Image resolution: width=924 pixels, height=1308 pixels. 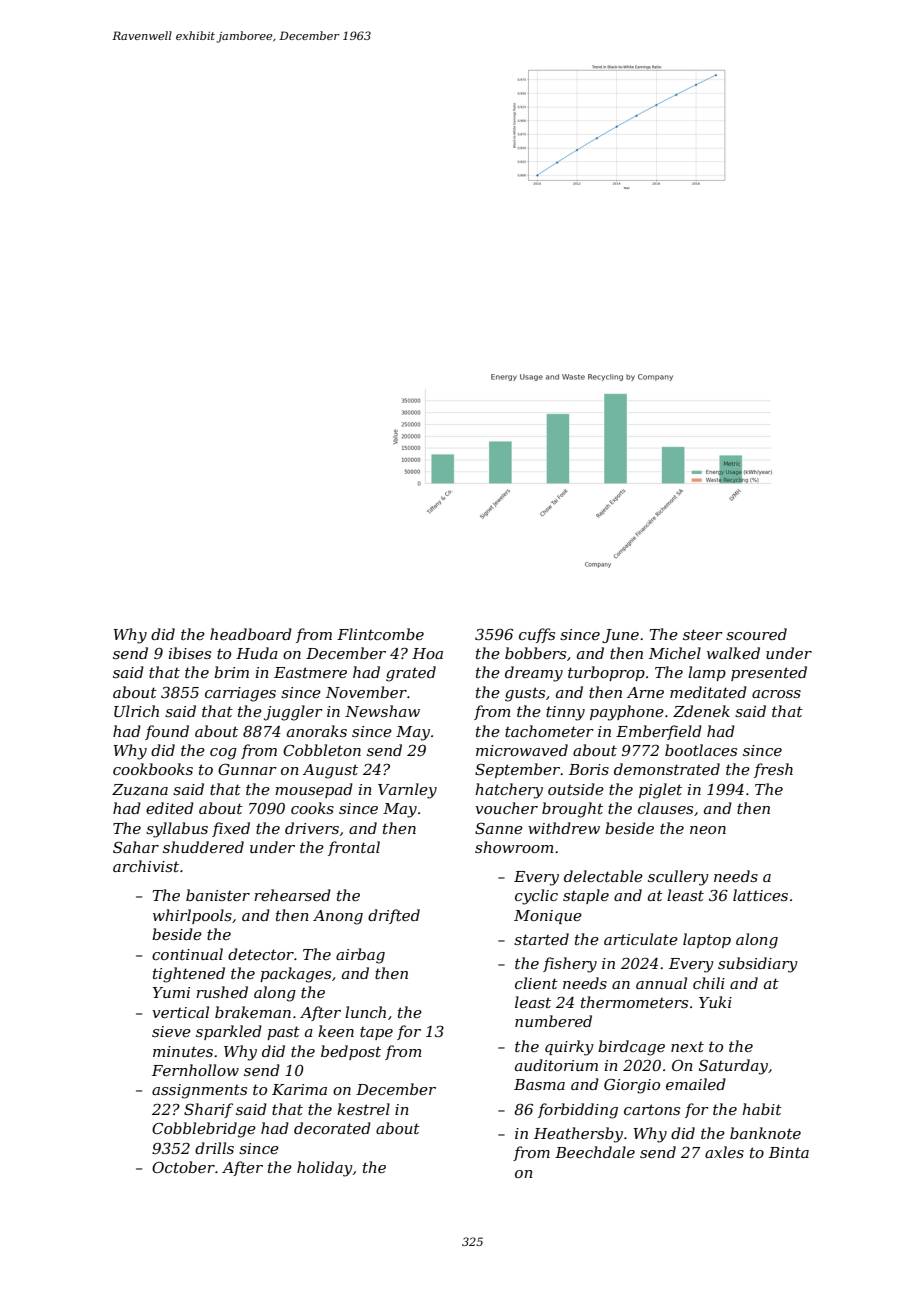 I want to click on drills, so click(x=214, y=1148).
